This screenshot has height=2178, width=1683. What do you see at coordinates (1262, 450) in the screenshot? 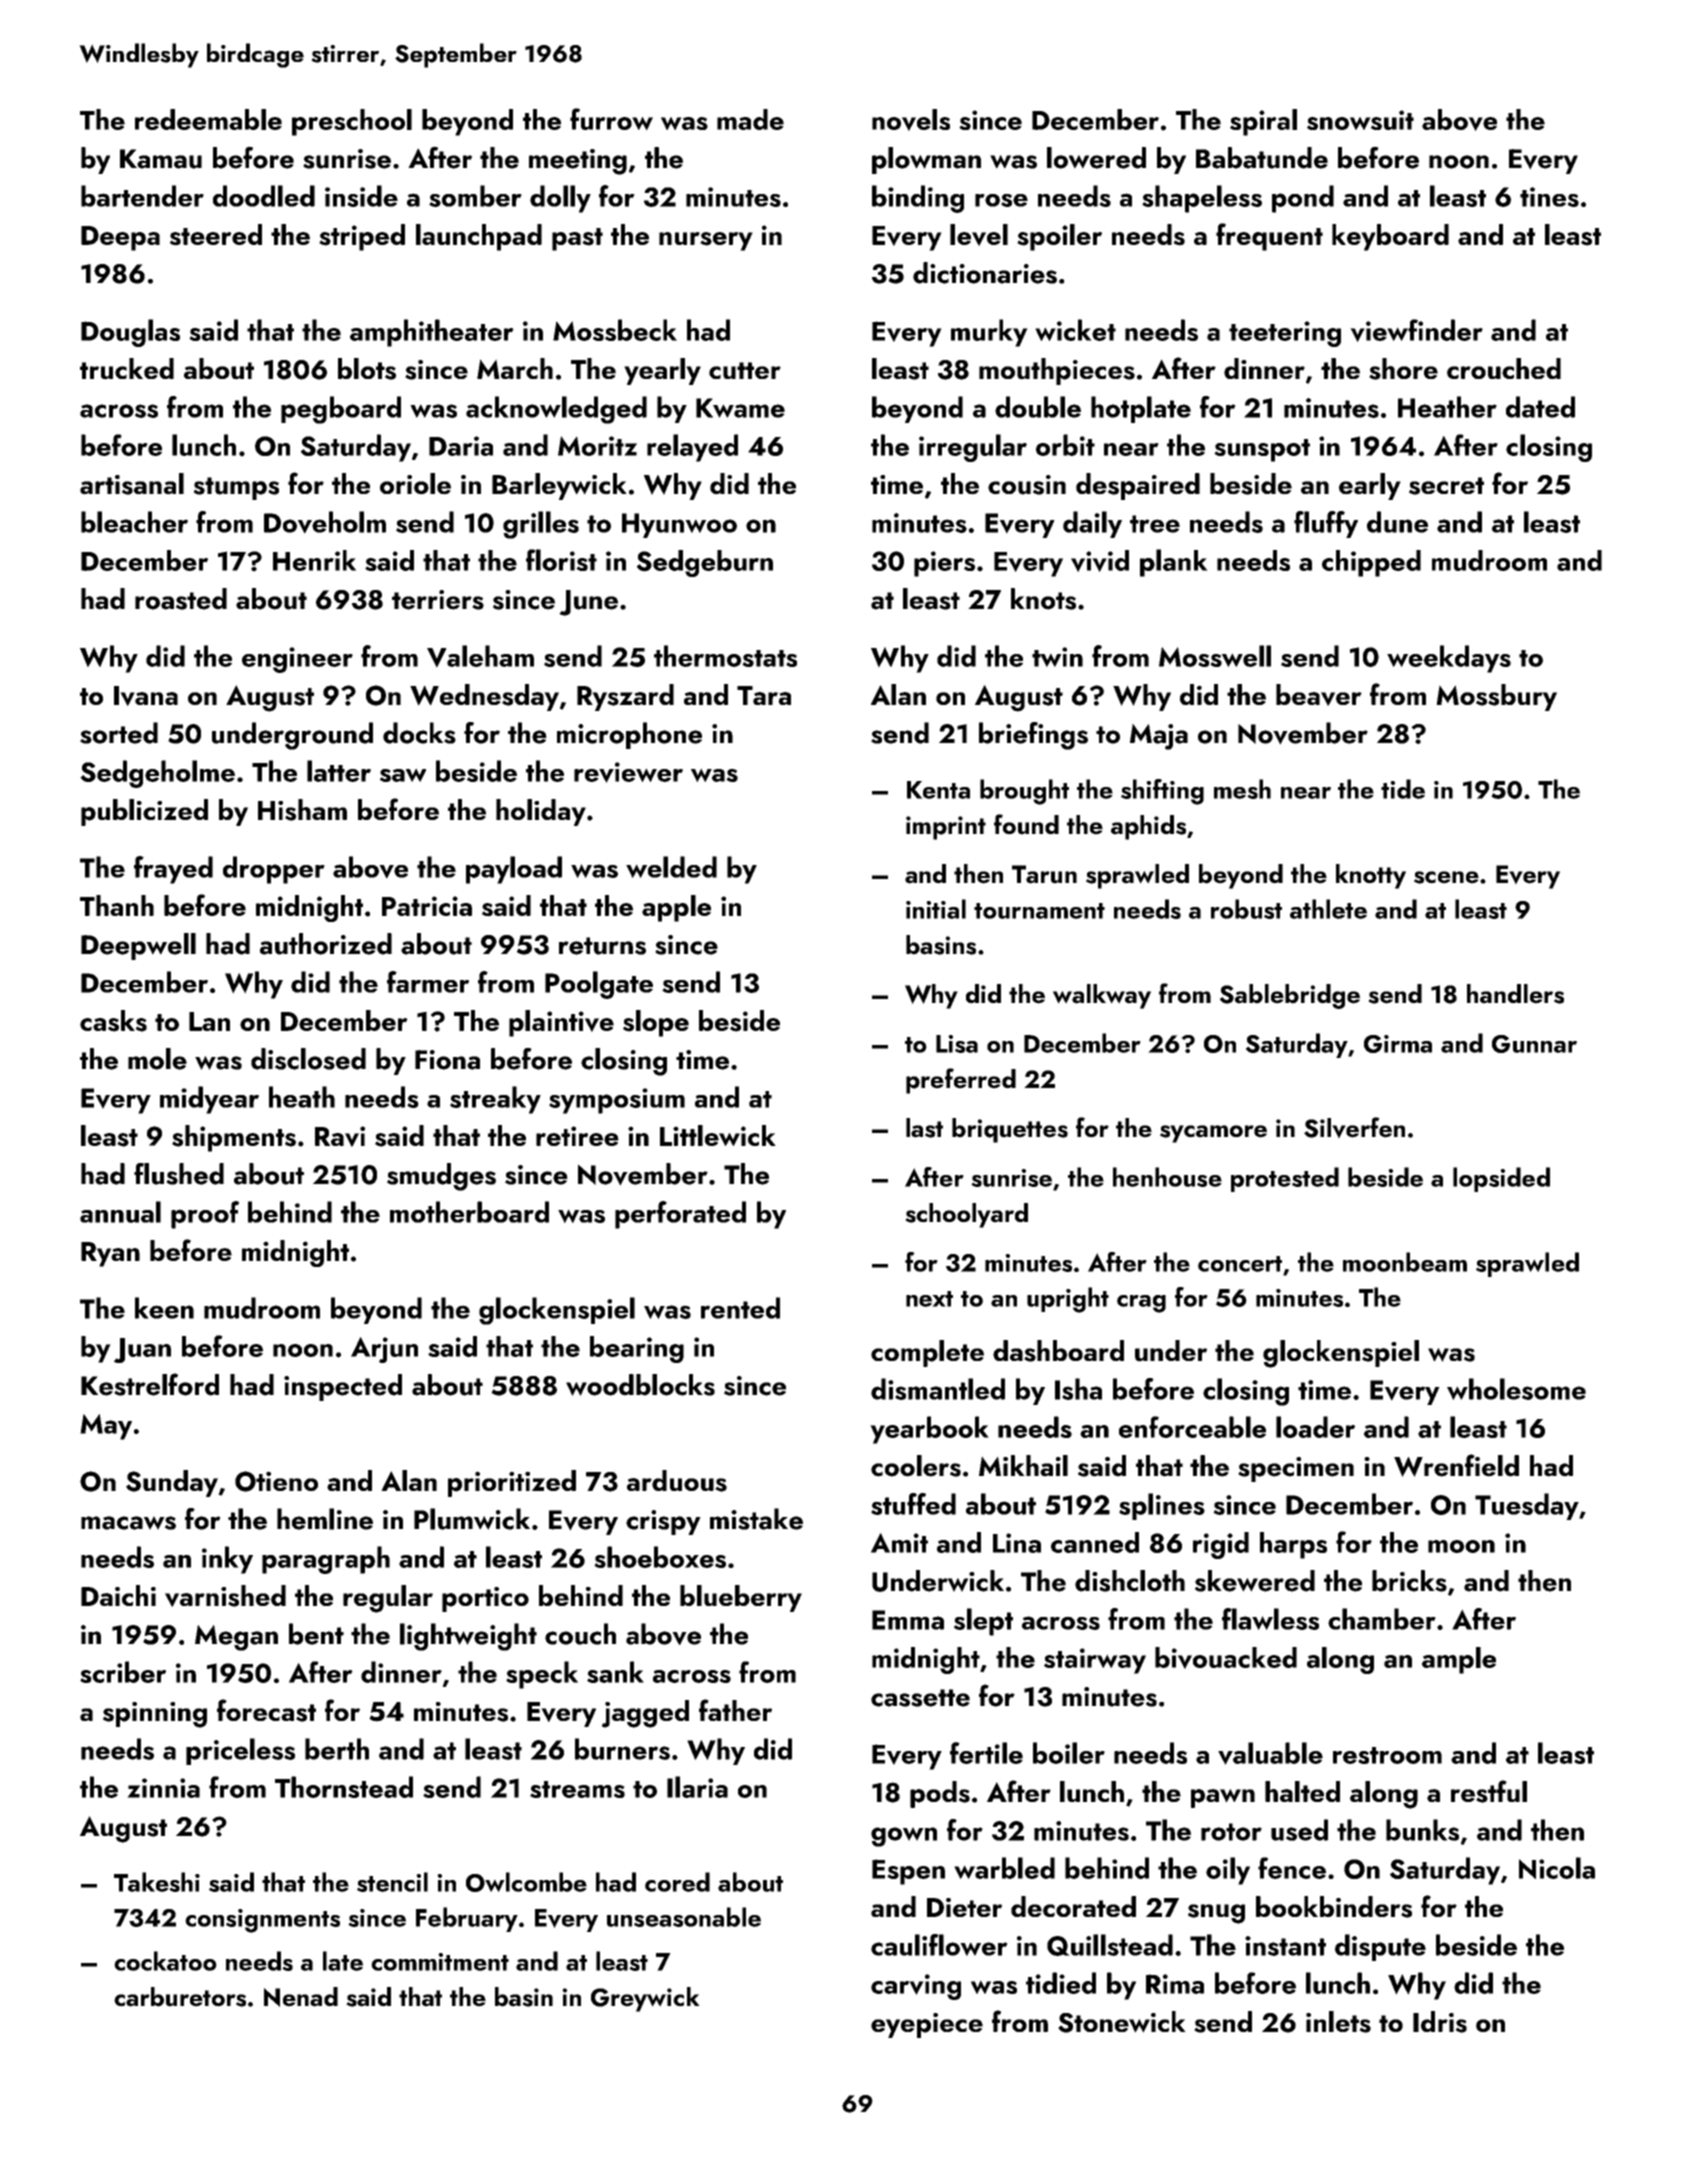
I see `sunspot` at bounding box center [1262, 450].
